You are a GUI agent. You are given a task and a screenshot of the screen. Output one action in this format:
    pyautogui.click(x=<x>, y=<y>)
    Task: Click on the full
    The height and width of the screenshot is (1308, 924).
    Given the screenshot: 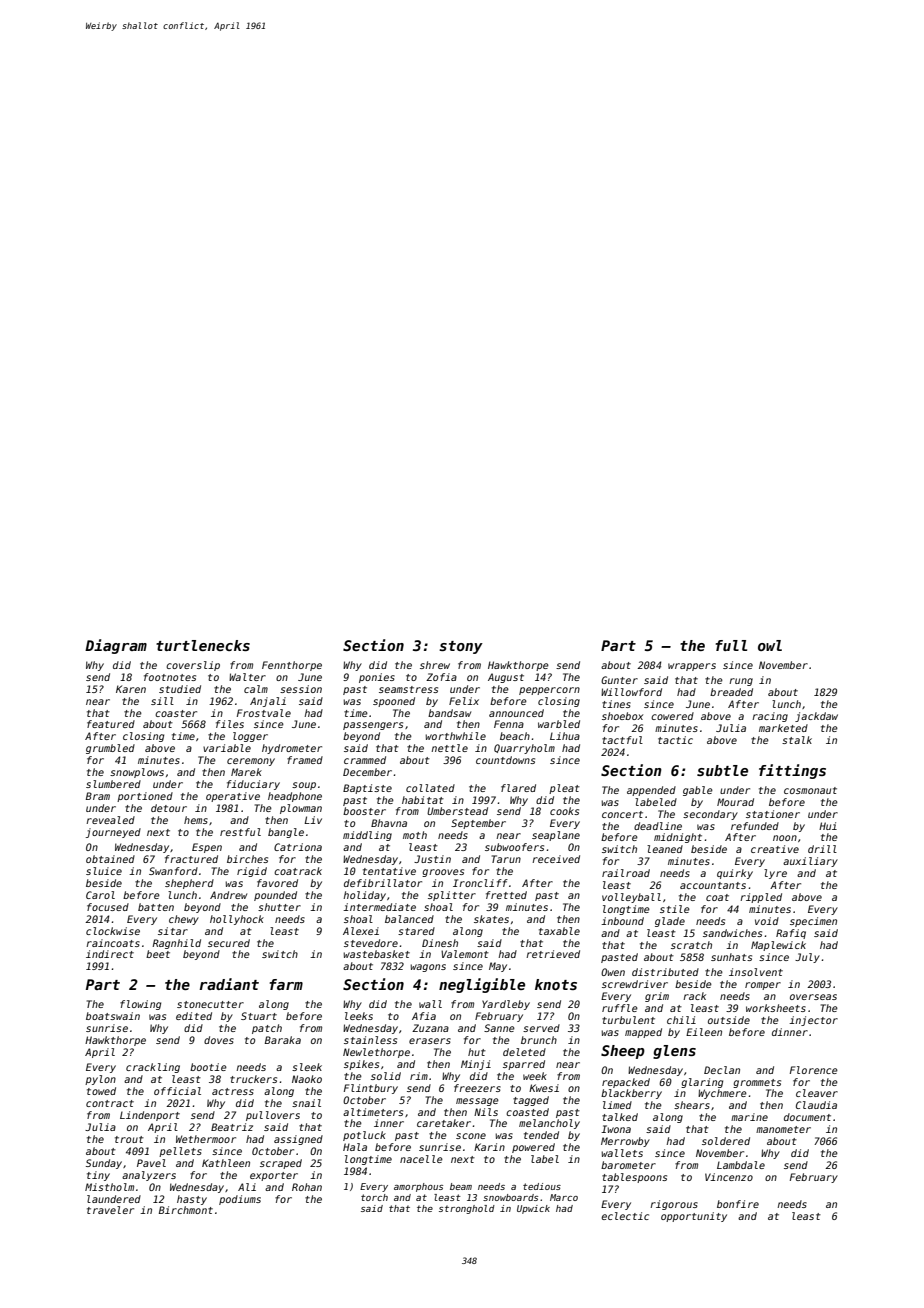 What is the action you would take?
    pyautogui.click(x=731, y=645)
